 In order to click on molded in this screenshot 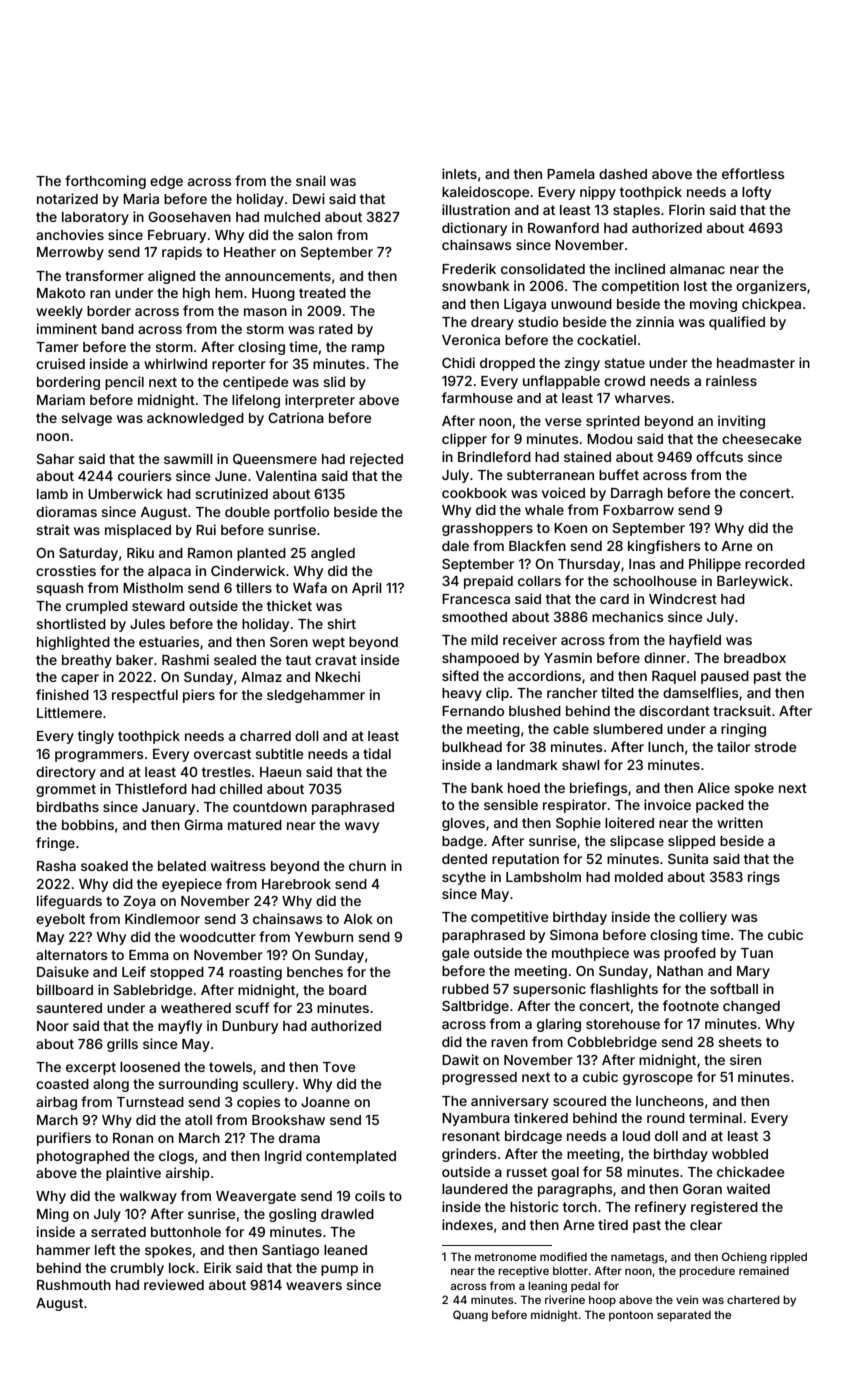, I will do `click(639, 877)`.
